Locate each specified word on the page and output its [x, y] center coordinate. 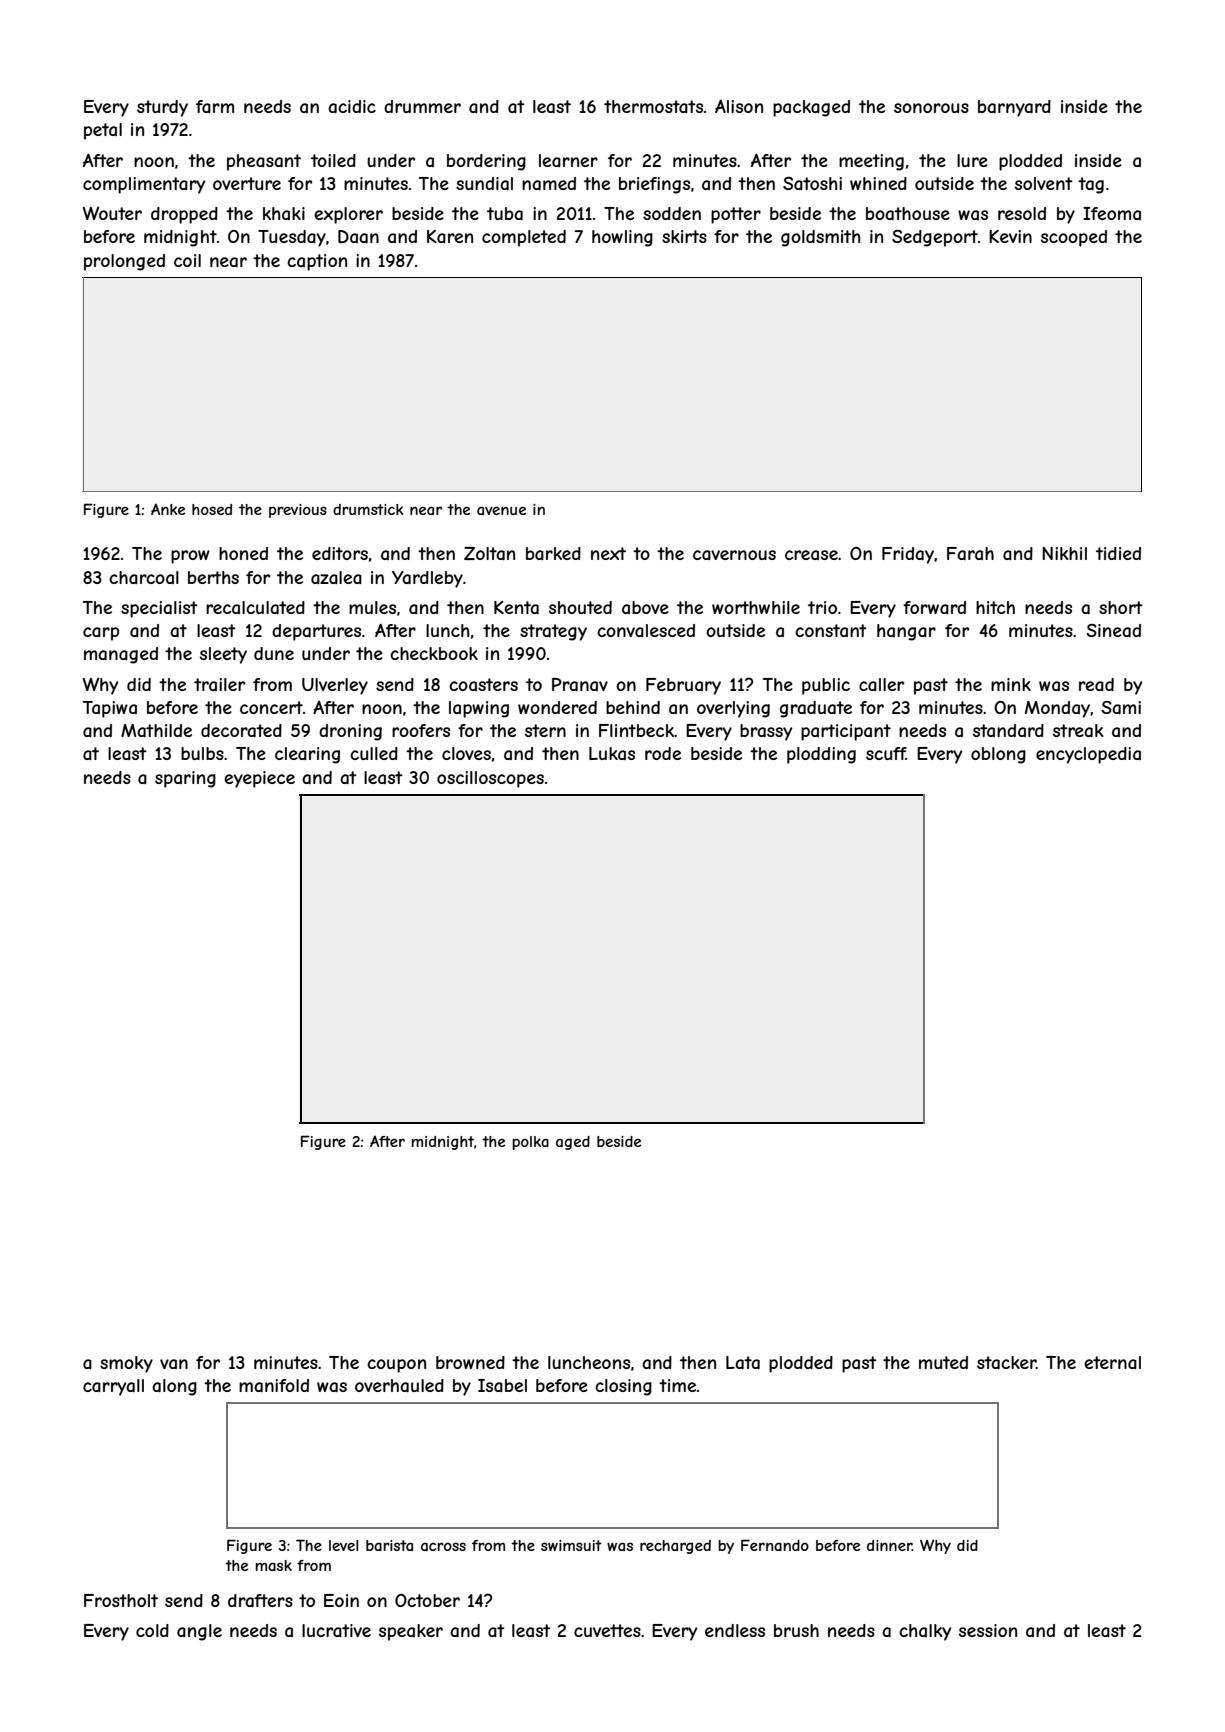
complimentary [144, 185]
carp [101, 634]
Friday [908, 555]
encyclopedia [1088, 755]
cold [152, 1630]
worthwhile [756, 607]
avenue [501, 510]
